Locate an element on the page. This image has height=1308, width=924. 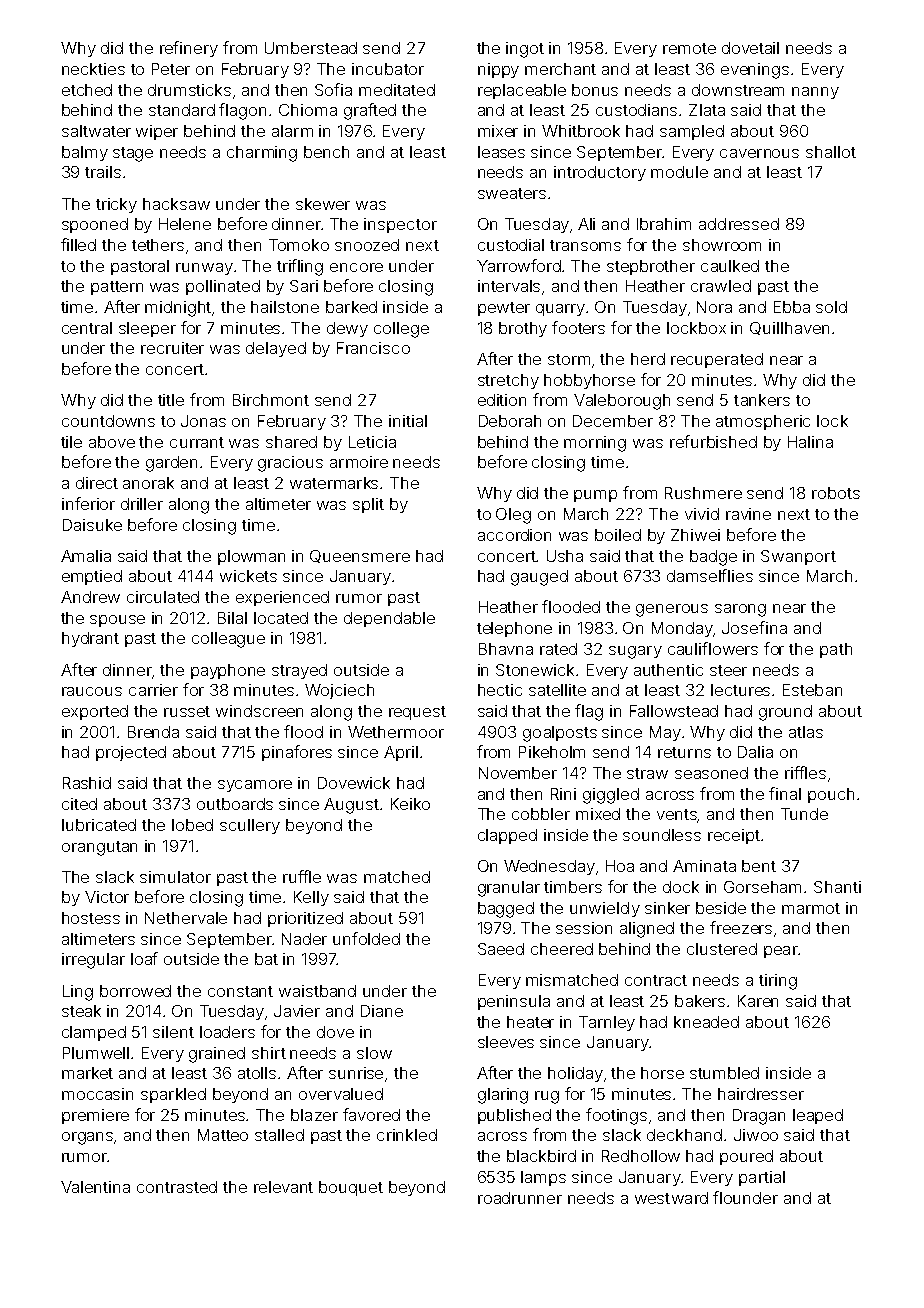
westward is located at coordinates (671, 1198).
